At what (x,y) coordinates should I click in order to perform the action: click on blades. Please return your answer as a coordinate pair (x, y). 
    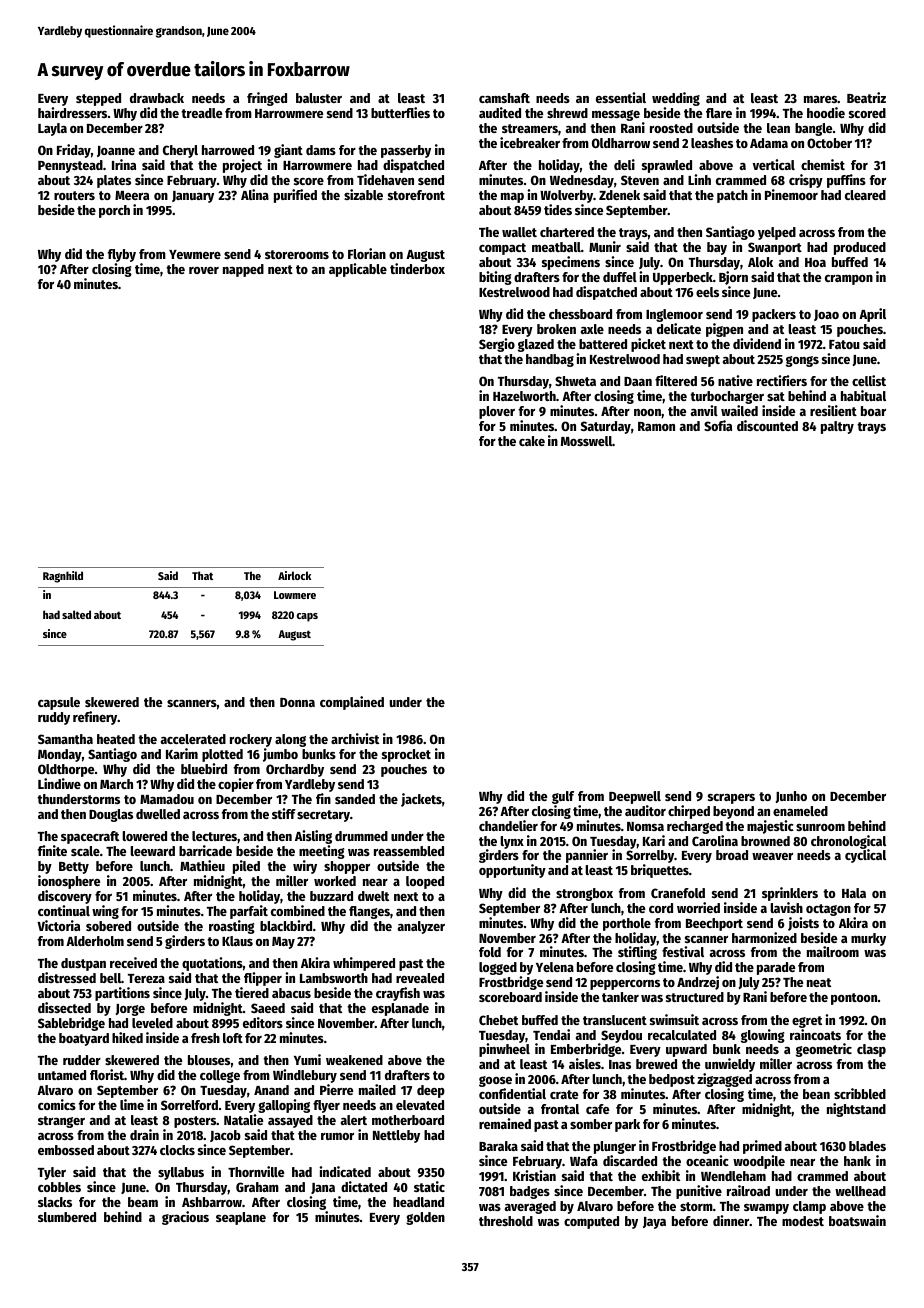
    Looking at the image, I should click on (867, 1146).
